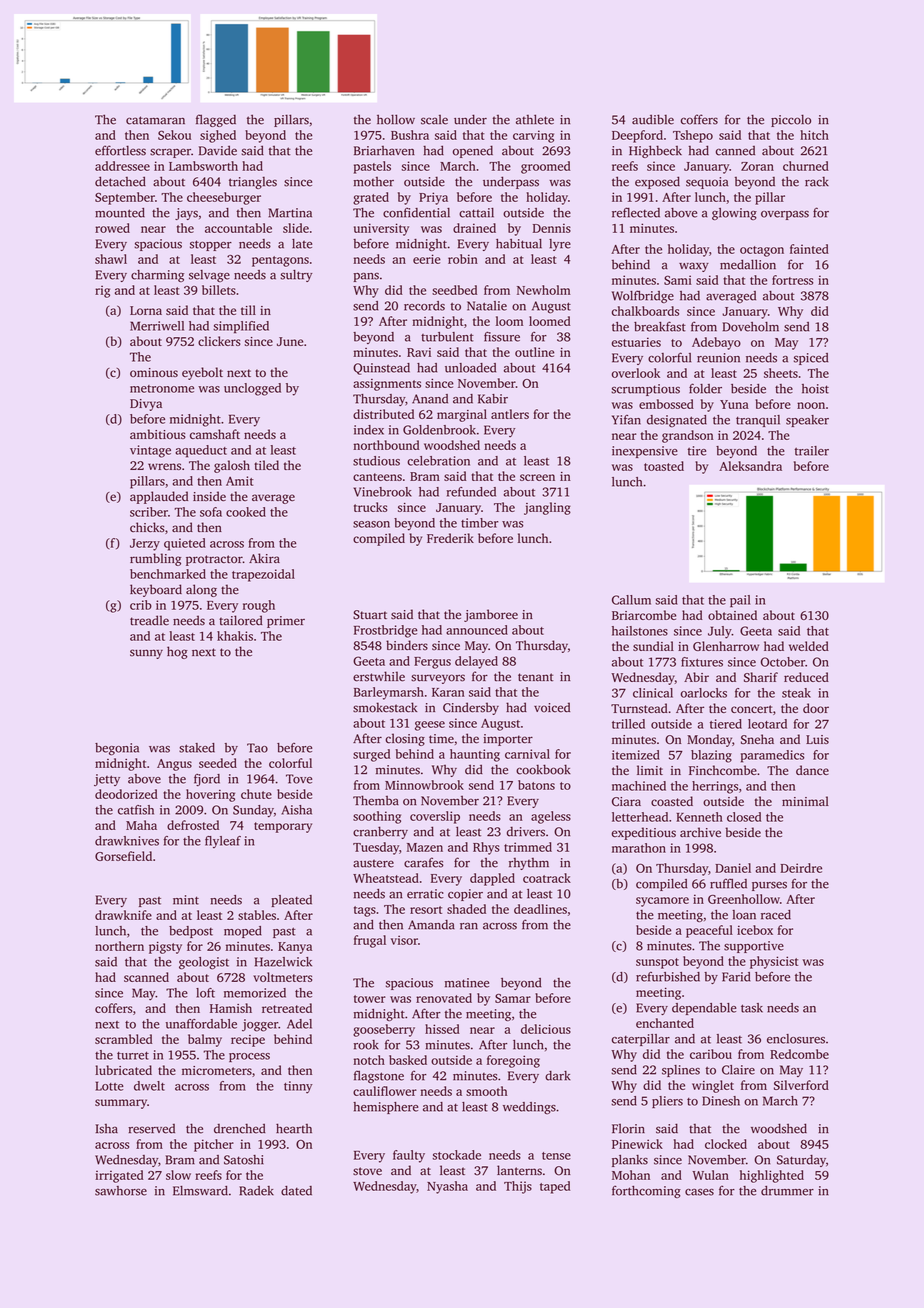 The width and height of the screenshot is (924, 1308). Describe the element at coordinates (806, 166) in the screenshot. I see `churned` at that location.
